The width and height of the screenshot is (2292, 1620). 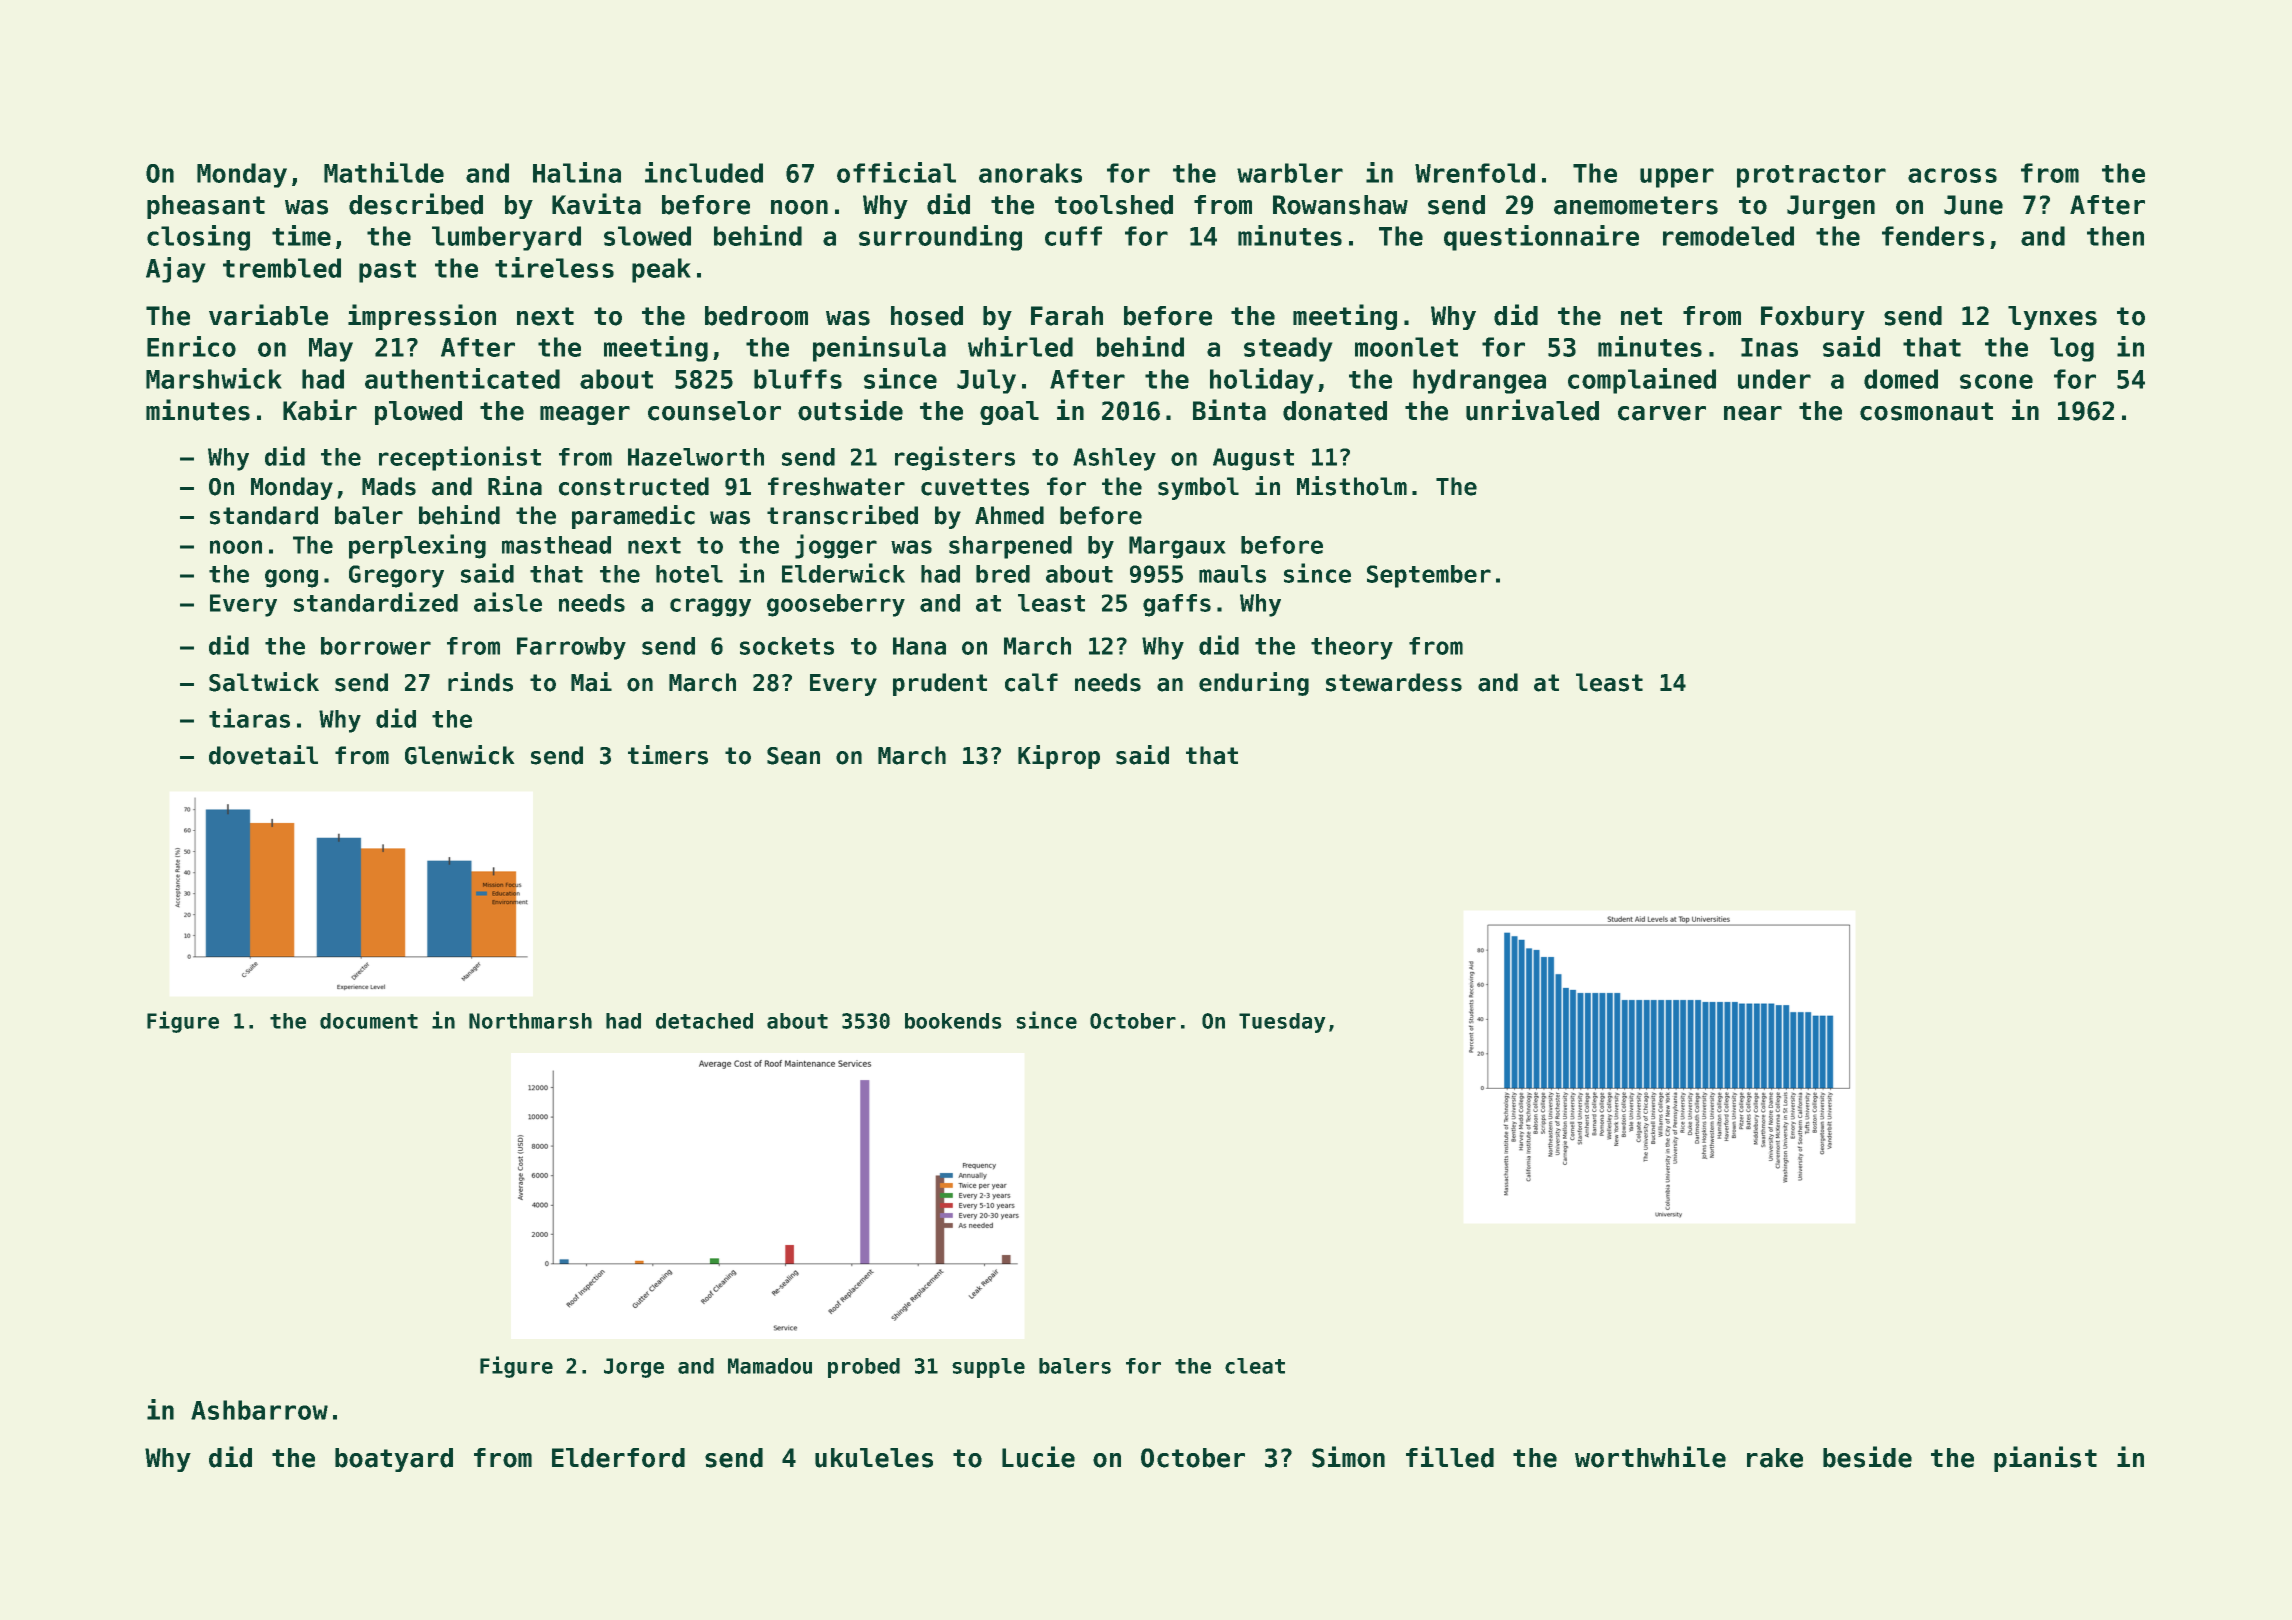 What do you see at coordinates (1030, 173) in the screenshot?
I see `anoraks` at bounding box center [1030, 173].
